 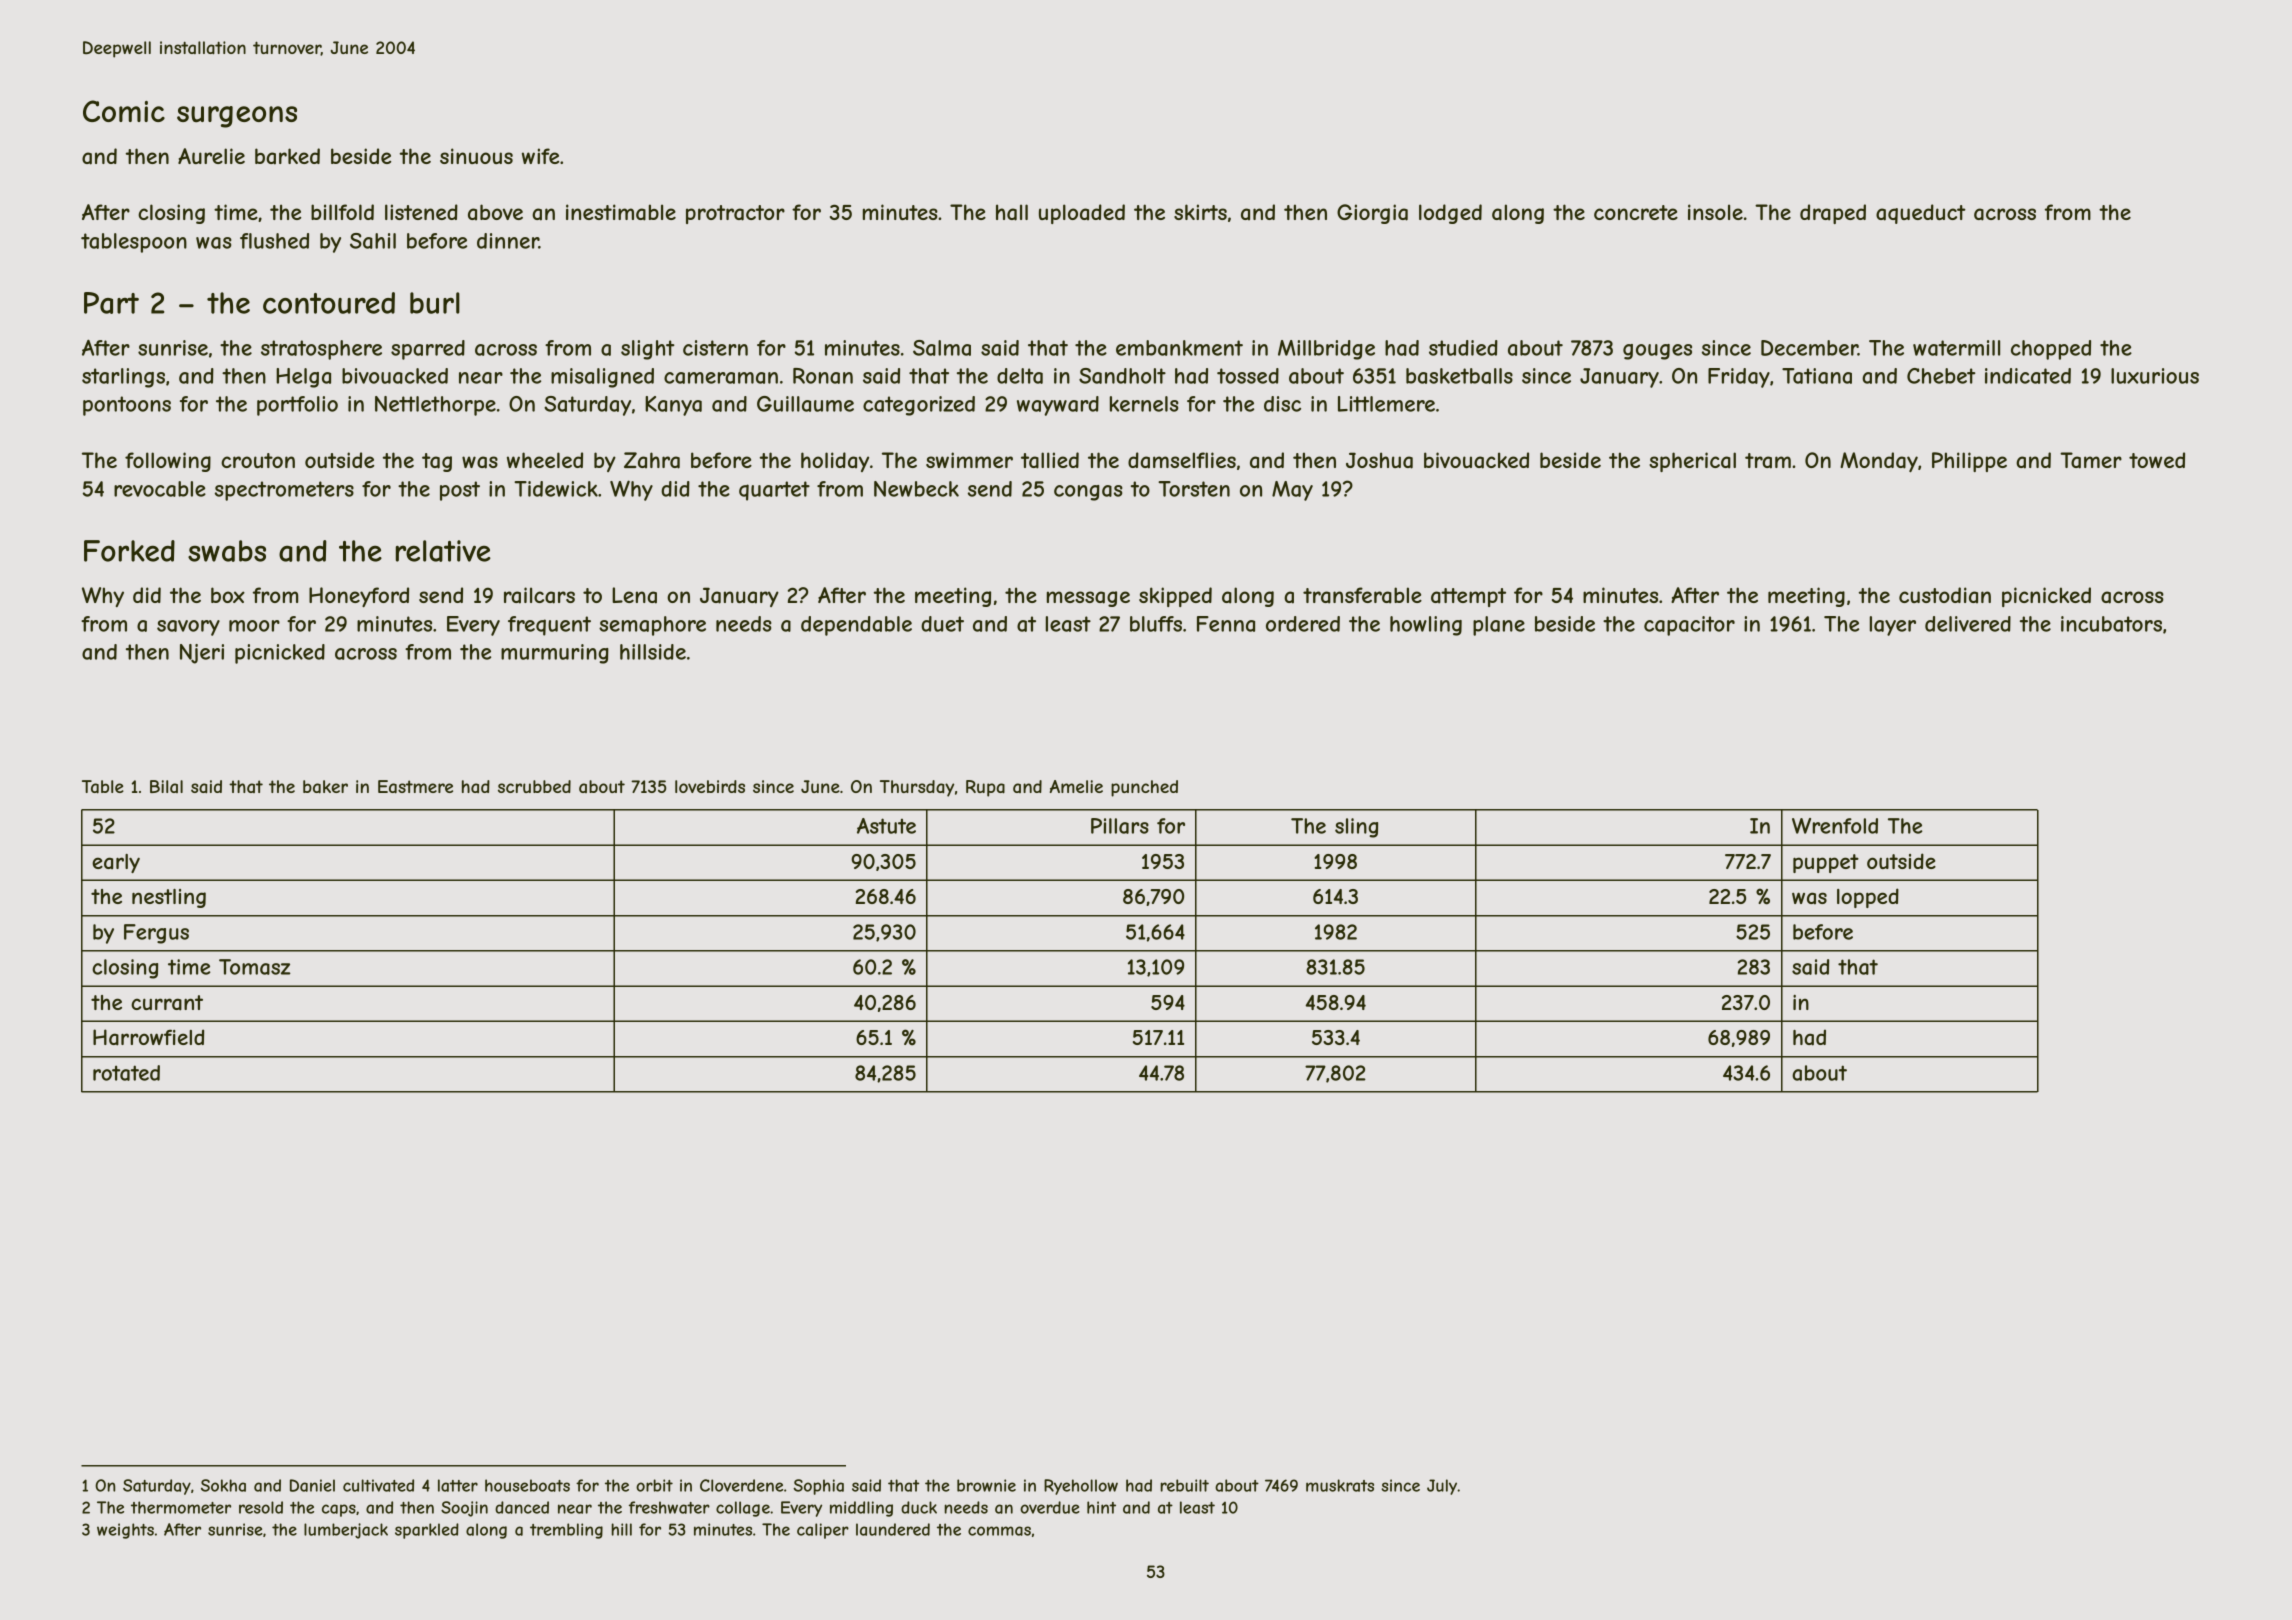 I want to click on relative, so click(x=443, y=551).
